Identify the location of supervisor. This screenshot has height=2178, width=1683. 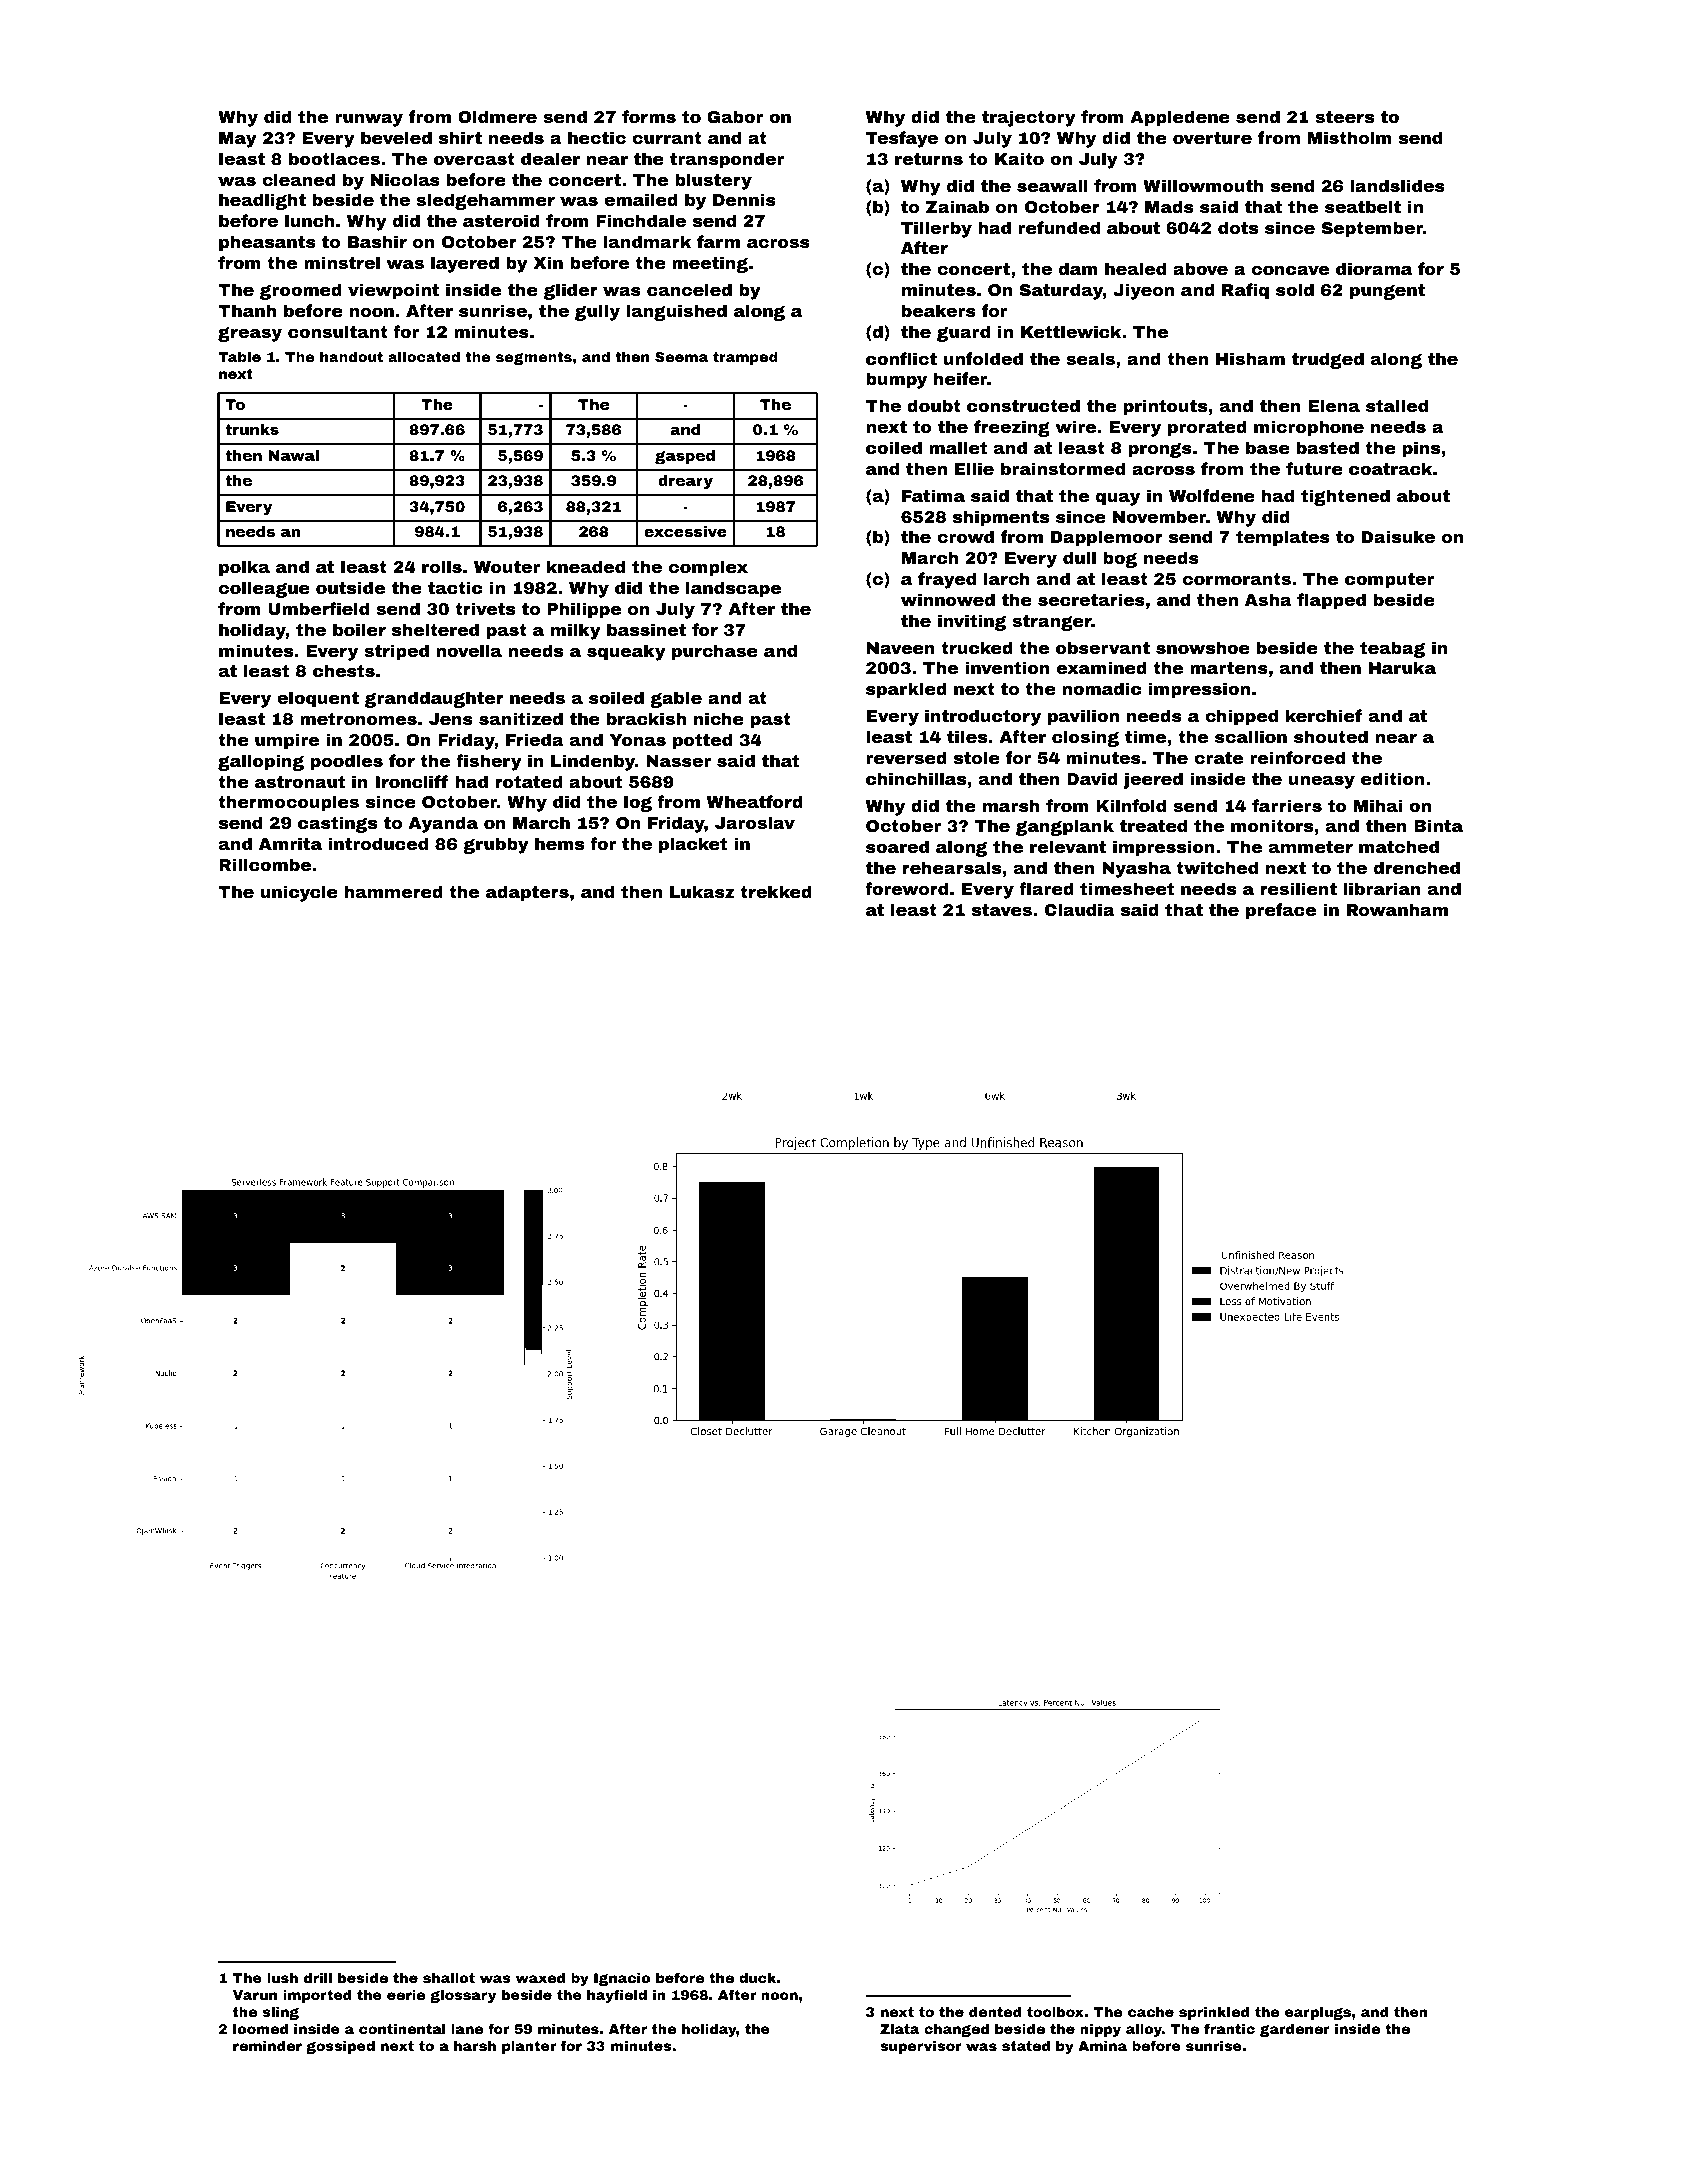
(920, 2047).
